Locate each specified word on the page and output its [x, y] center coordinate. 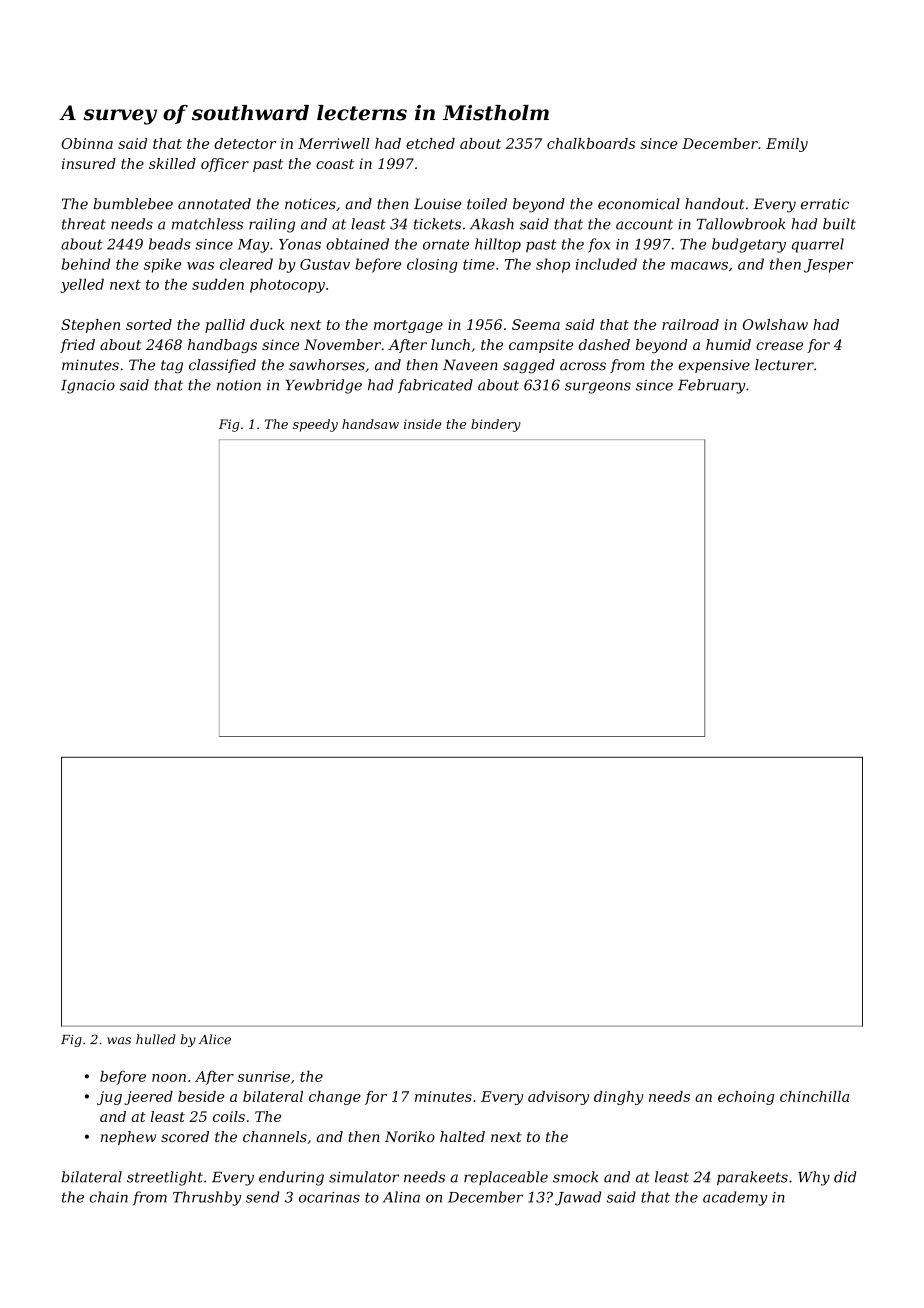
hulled [156, 1039]
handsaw [370, 424]
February [712, 386]
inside [422, 424]
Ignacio [88, 387]
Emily [787, 145]
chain [109, 1197]
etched [430, 143]
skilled [172, 163]
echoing [746, 1098]
